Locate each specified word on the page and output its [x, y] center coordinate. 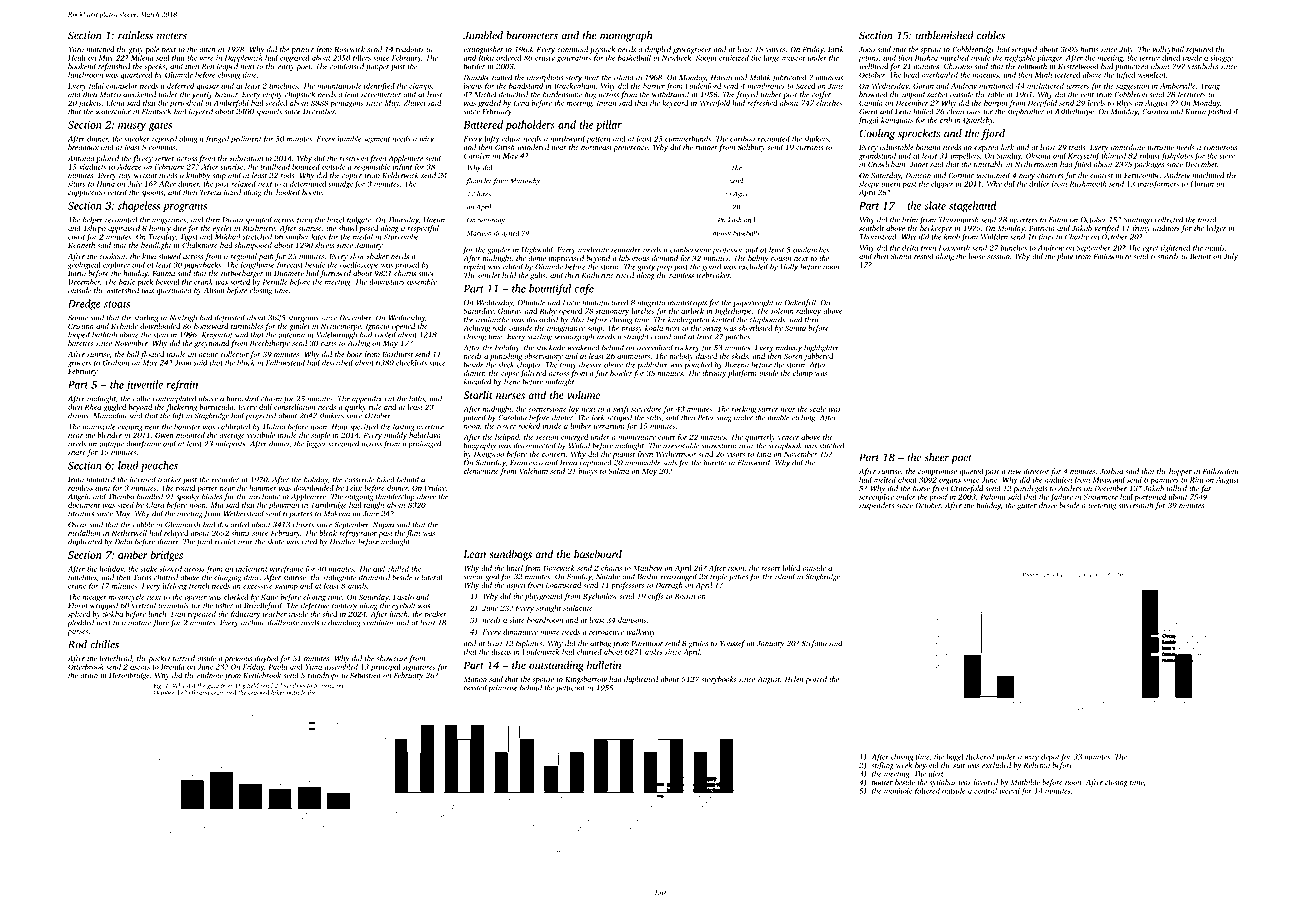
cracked [258, 692]
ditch [207, 49]
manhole [898, 791]
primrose [503, 689]
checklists [411, 363]
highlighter [821, 348]
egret [1150, 249]
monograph [626, 36]
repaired [1200, 50]
